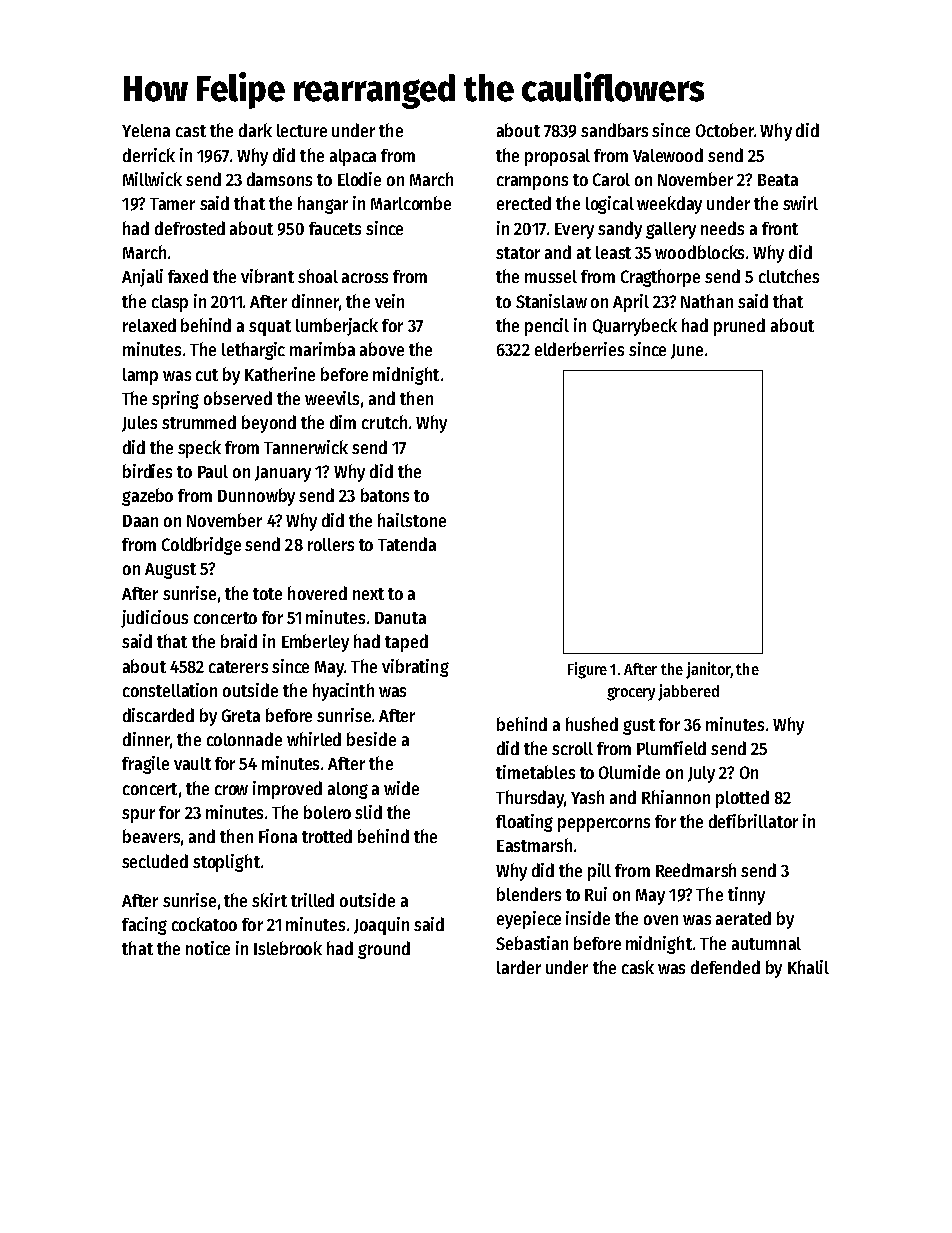 The image size is (952, 1233). Describe the element at coordinates (155, 861) in the page. I see `secluded` at that location.
